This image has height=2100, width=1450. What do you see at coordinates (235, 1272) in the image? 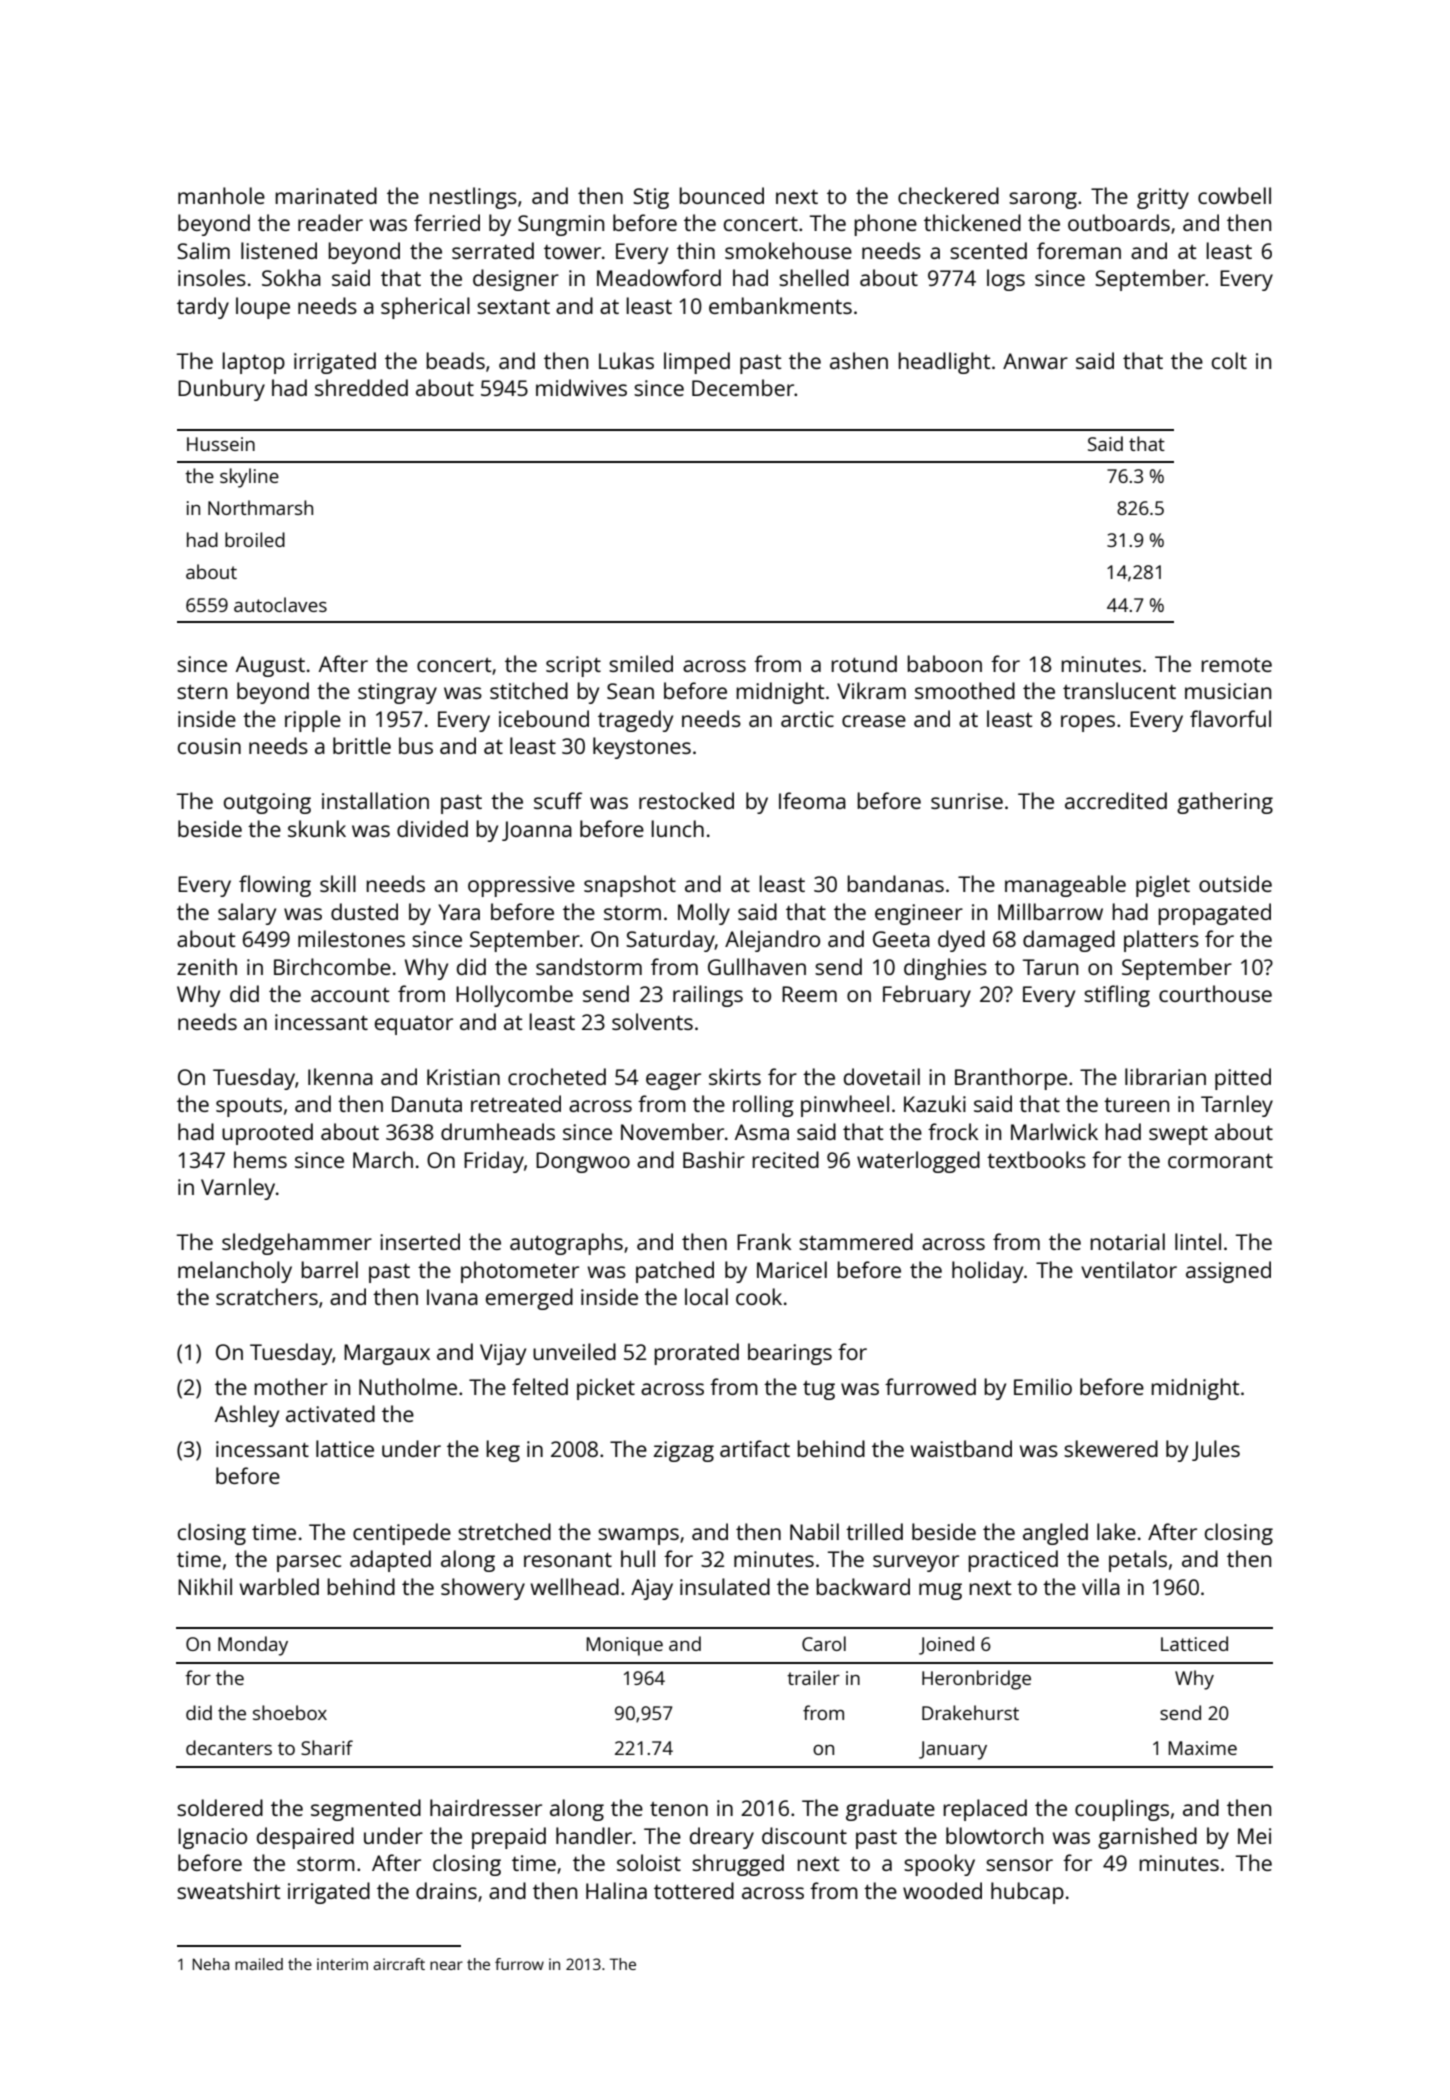
I see `melancholy` at bounding box center [235, 1272].
